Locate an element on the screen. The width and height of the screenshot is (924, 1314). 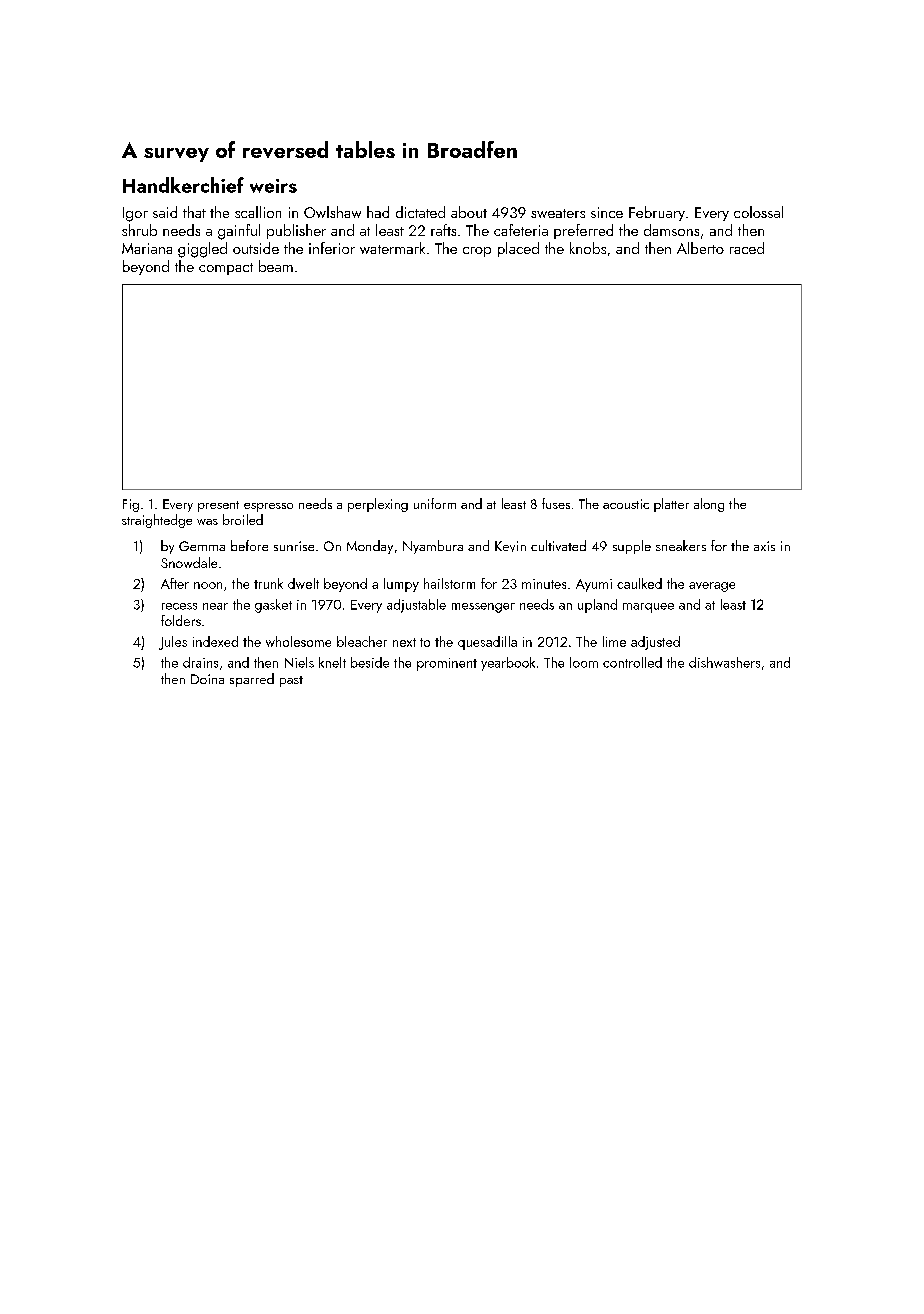
Doina is located at coordinates (207, 679).
